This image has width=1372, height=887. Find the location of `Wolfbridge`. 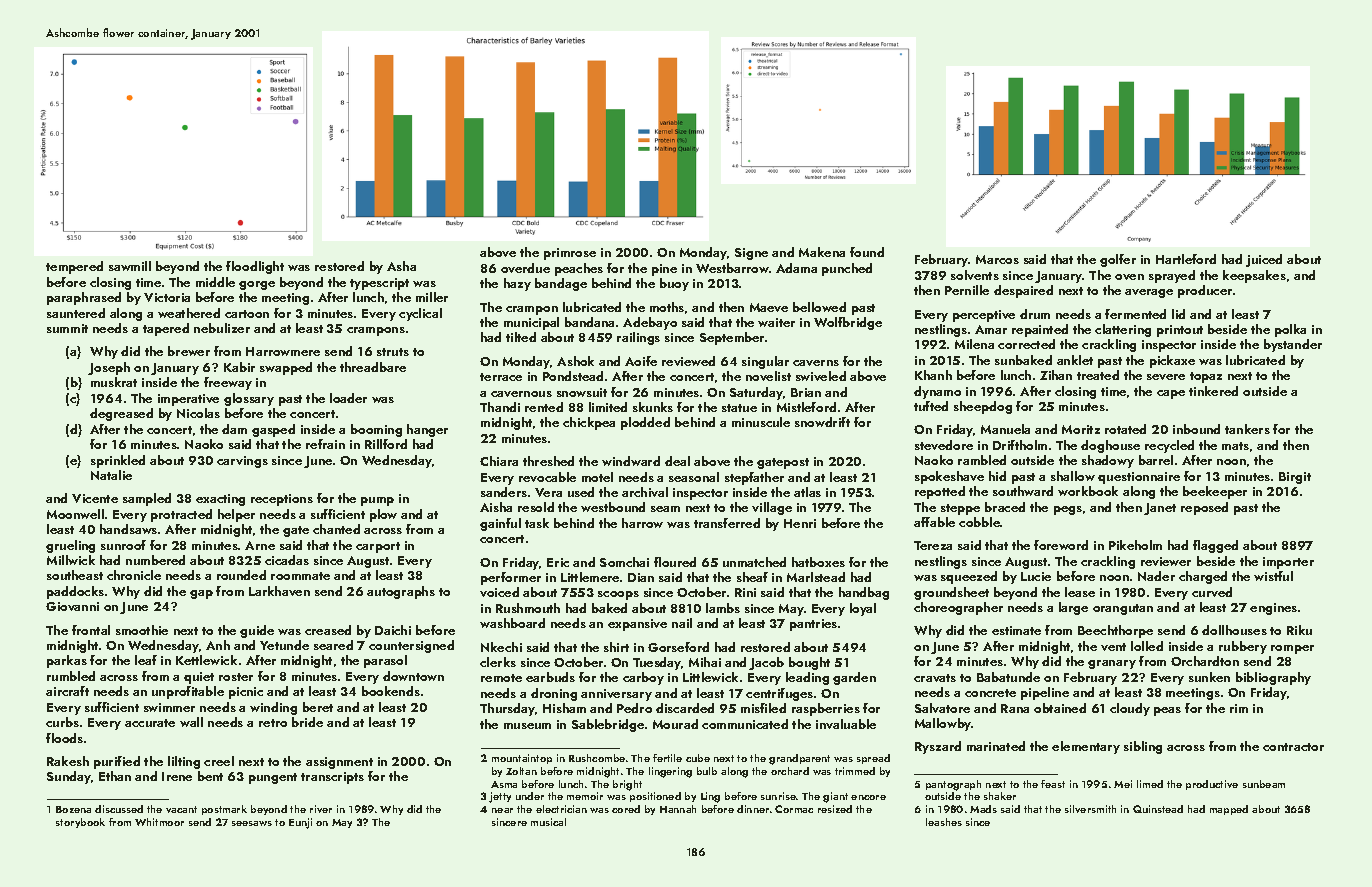

Wolfbridge is located at coordinates (848, 323).
